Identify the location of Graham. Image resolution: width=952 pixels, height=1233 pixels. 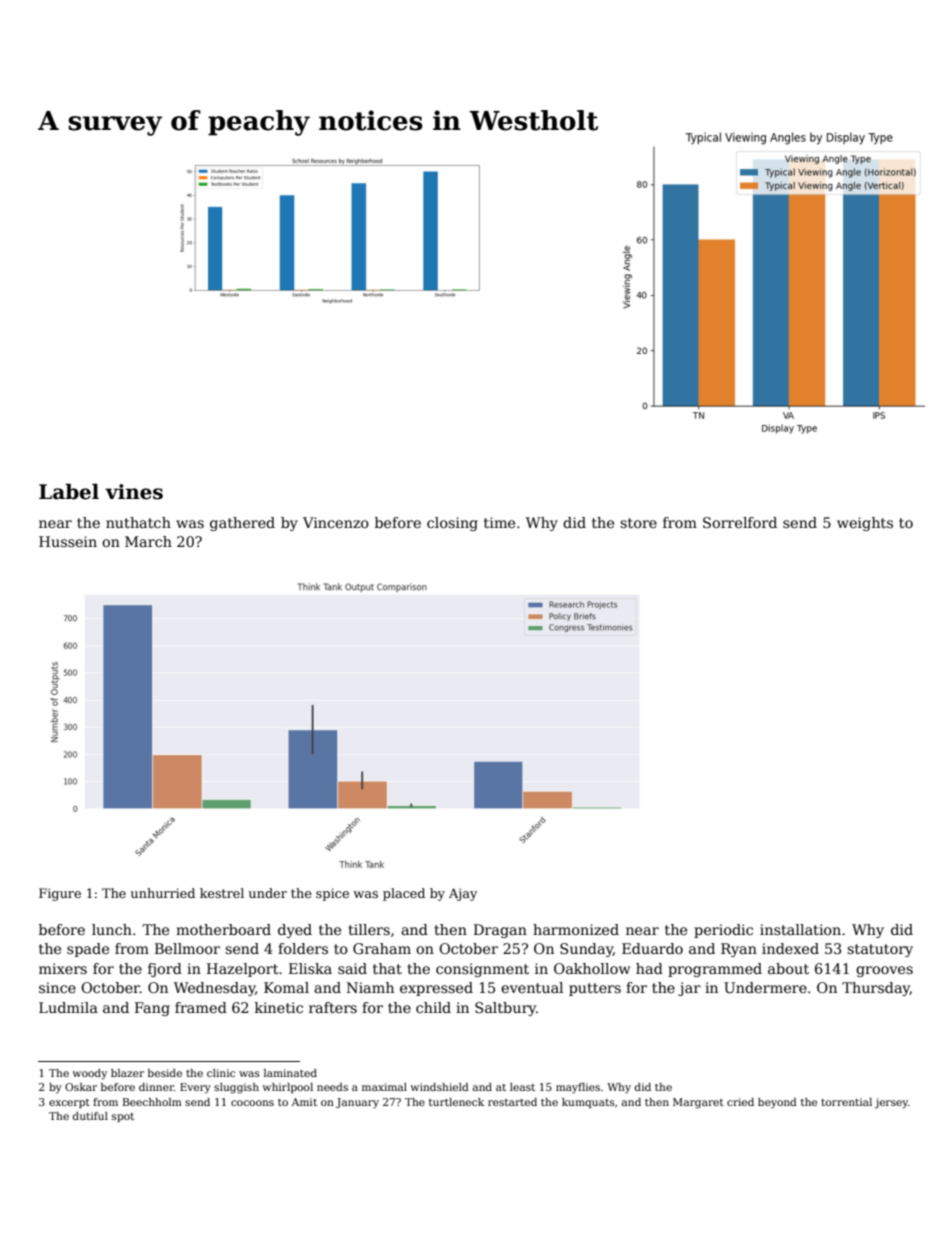
(382, 948).
